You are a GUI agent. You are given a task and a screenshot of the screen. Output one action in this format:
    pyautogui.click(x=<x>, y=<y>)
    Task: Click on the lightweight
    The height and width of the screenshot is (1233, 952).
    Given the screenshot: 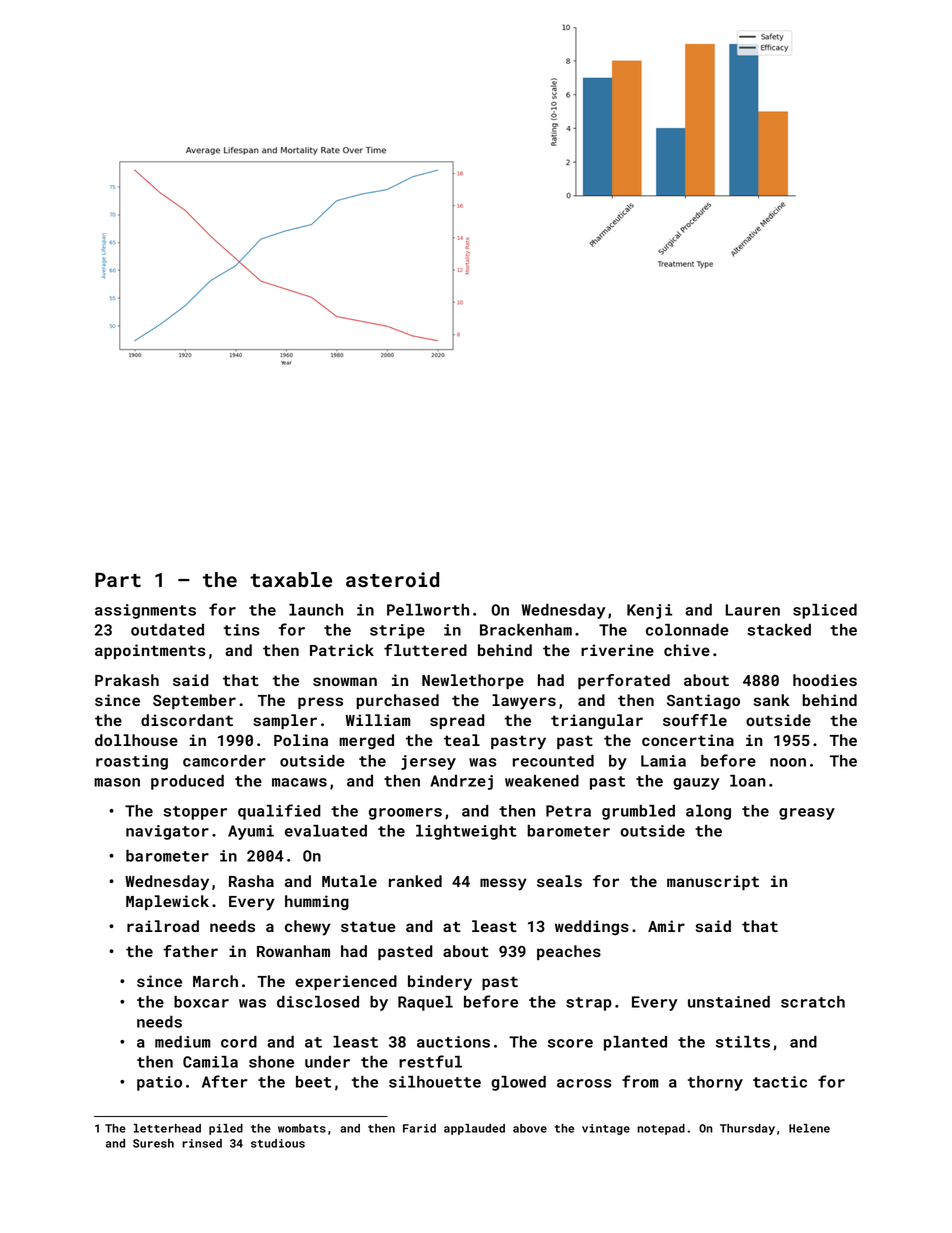 What is the action you would take?
    pyautogui.click(x=466, y=832)
